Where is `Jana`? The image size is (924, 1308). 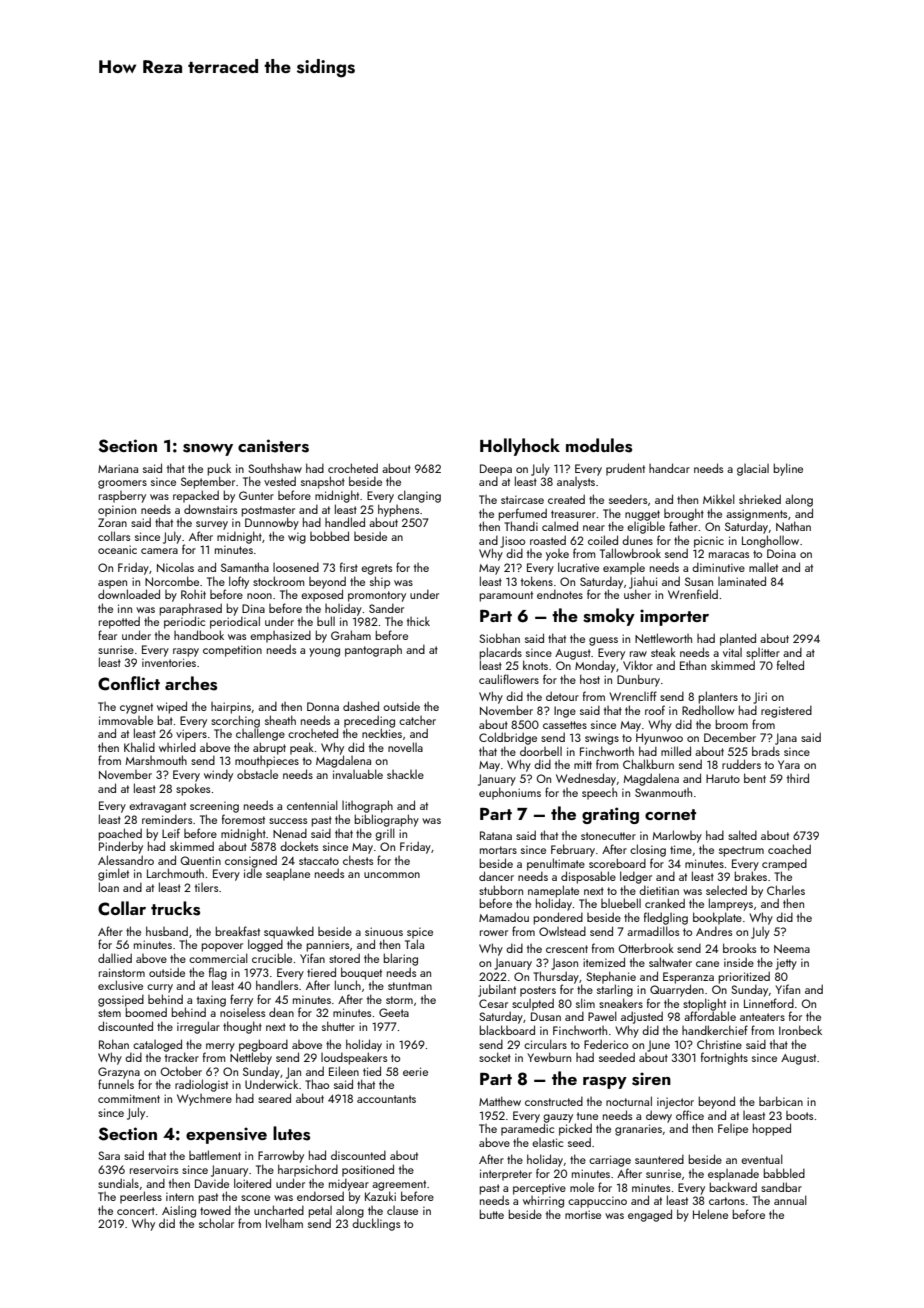 Jana is located at coordinates (786, 739).
